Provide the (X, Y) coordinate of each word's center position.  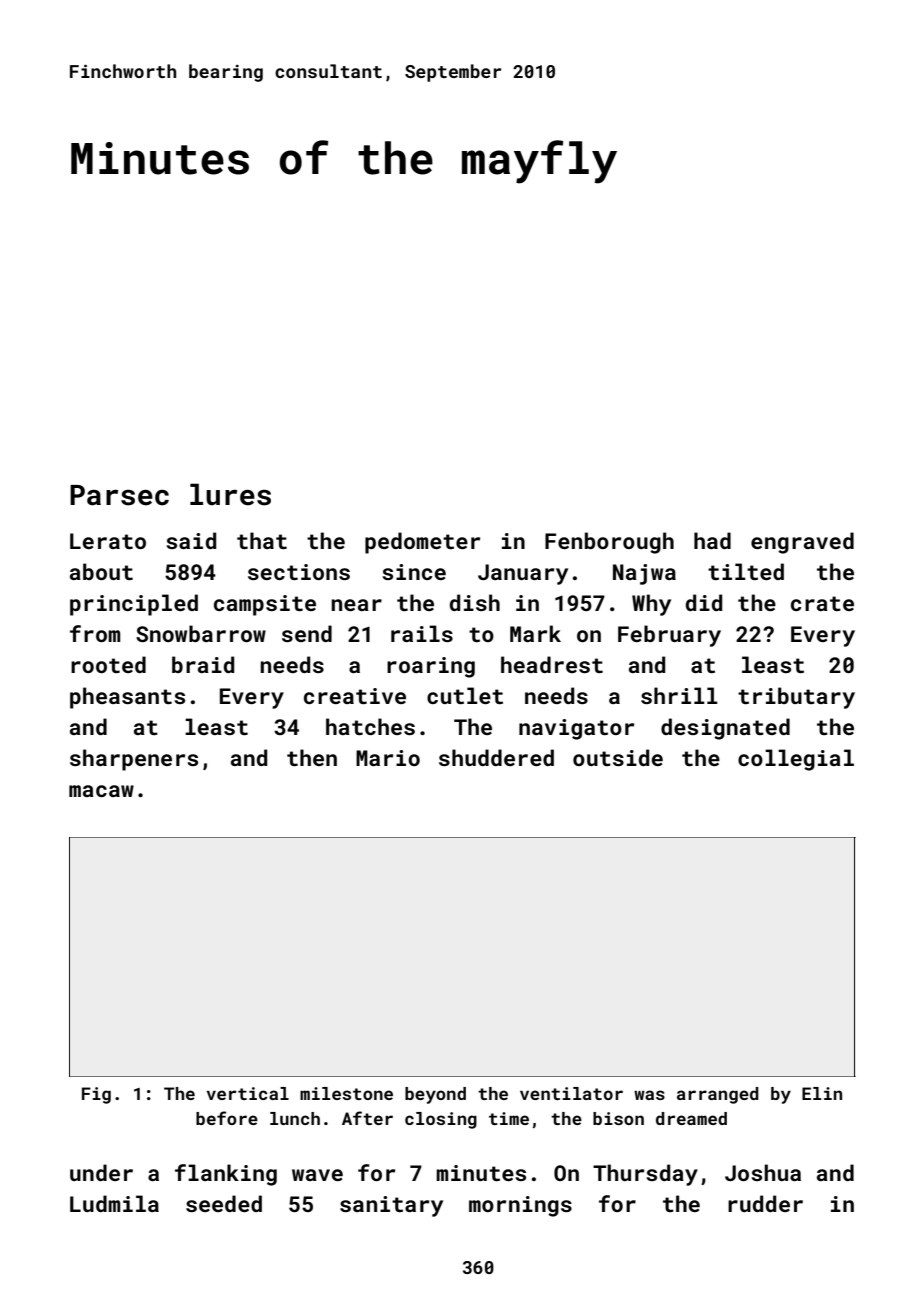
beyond (435, 1095)
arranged (718, 1095)
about (101, 571)
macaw (101, 791)
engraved (802, 543)
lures (230, 494)
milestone (346, 1093)
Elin (822, 1093)
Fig (96, 1095)
